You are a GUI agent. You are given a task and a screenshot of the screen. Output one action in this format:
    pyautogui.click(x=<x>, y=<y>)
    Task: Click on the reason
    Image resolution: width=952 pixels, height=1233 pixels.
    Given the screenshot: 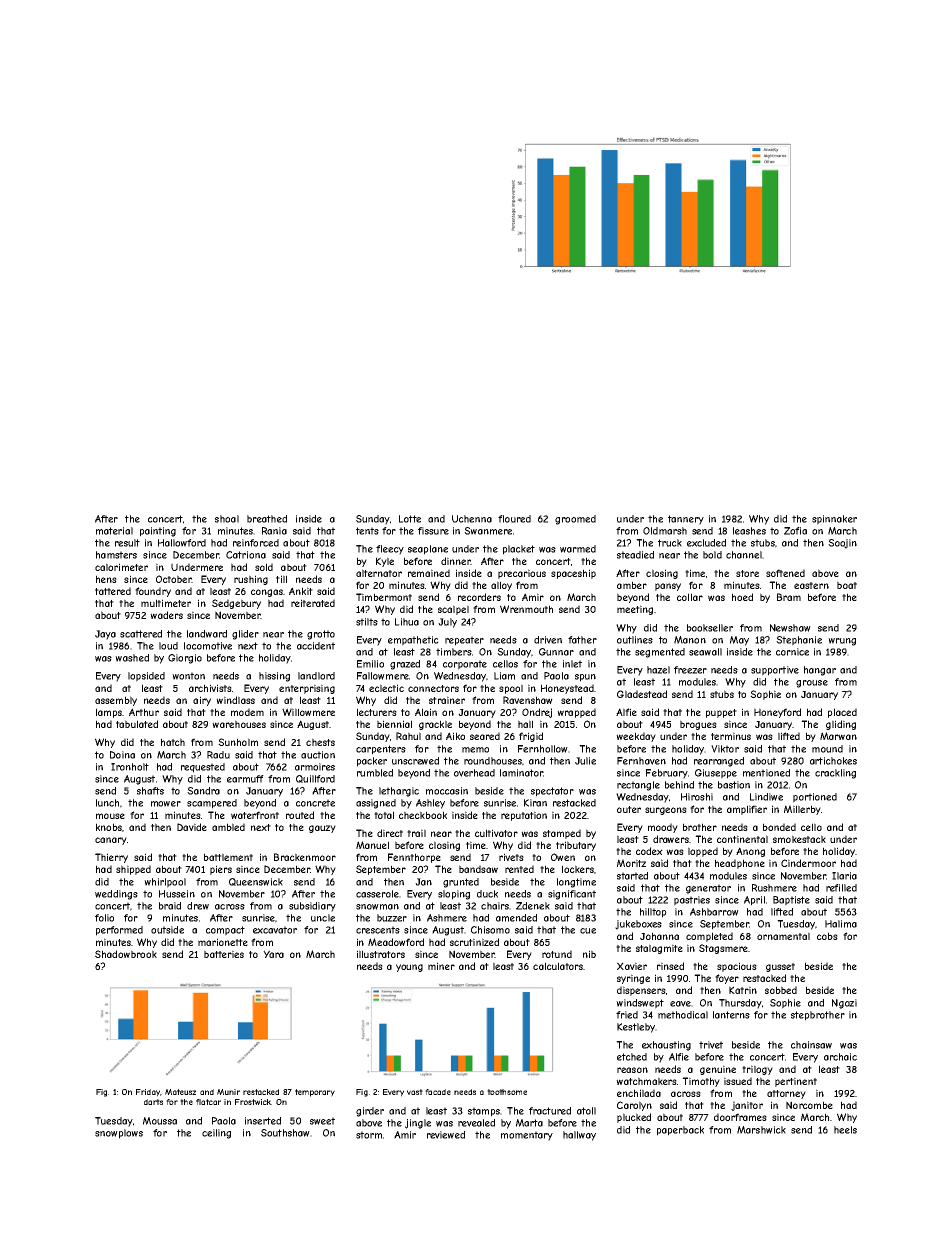 What is the action you would take?
    pyautogui.click(x=632, y=1070)
